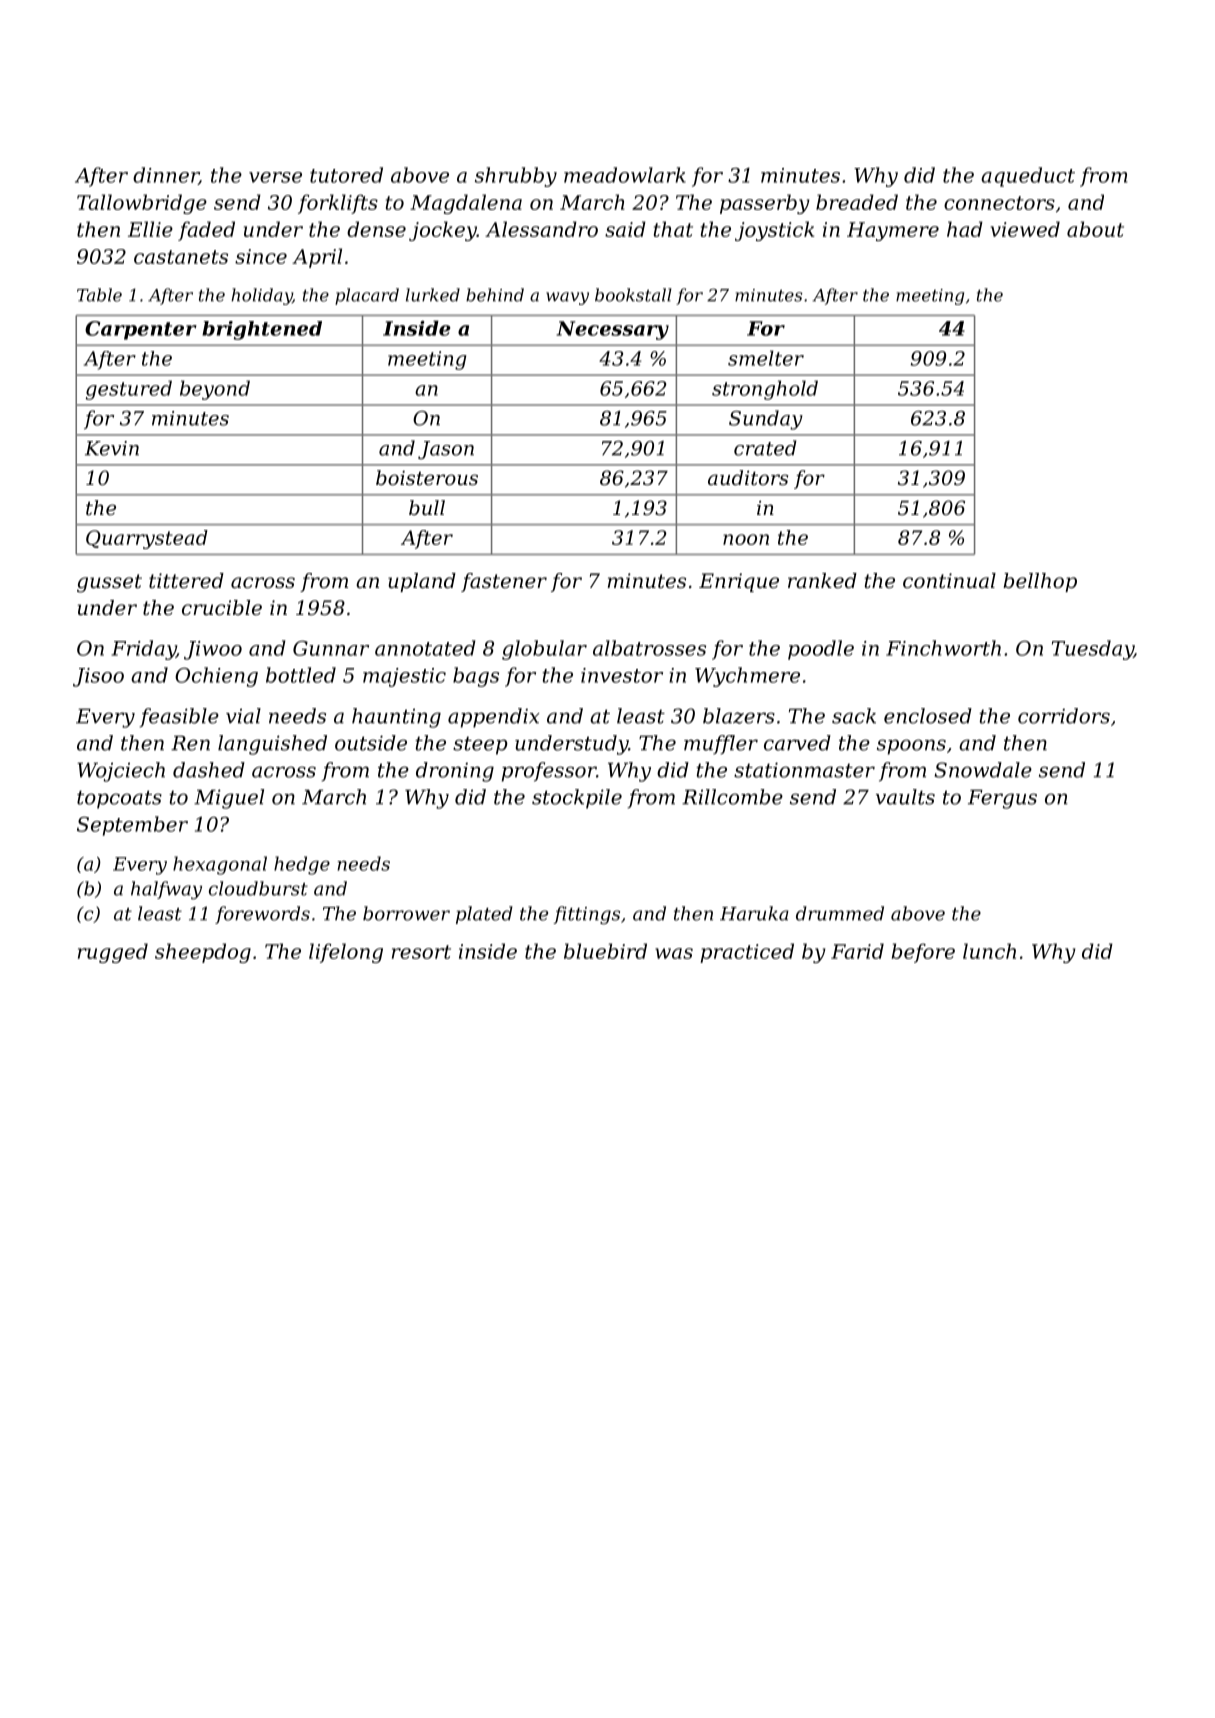 The height and width of the document is (1718, 1215). What do you see at coordinates (732, 797) in the document?
I see `Rillcombe` at bounding box center [732, 797].
